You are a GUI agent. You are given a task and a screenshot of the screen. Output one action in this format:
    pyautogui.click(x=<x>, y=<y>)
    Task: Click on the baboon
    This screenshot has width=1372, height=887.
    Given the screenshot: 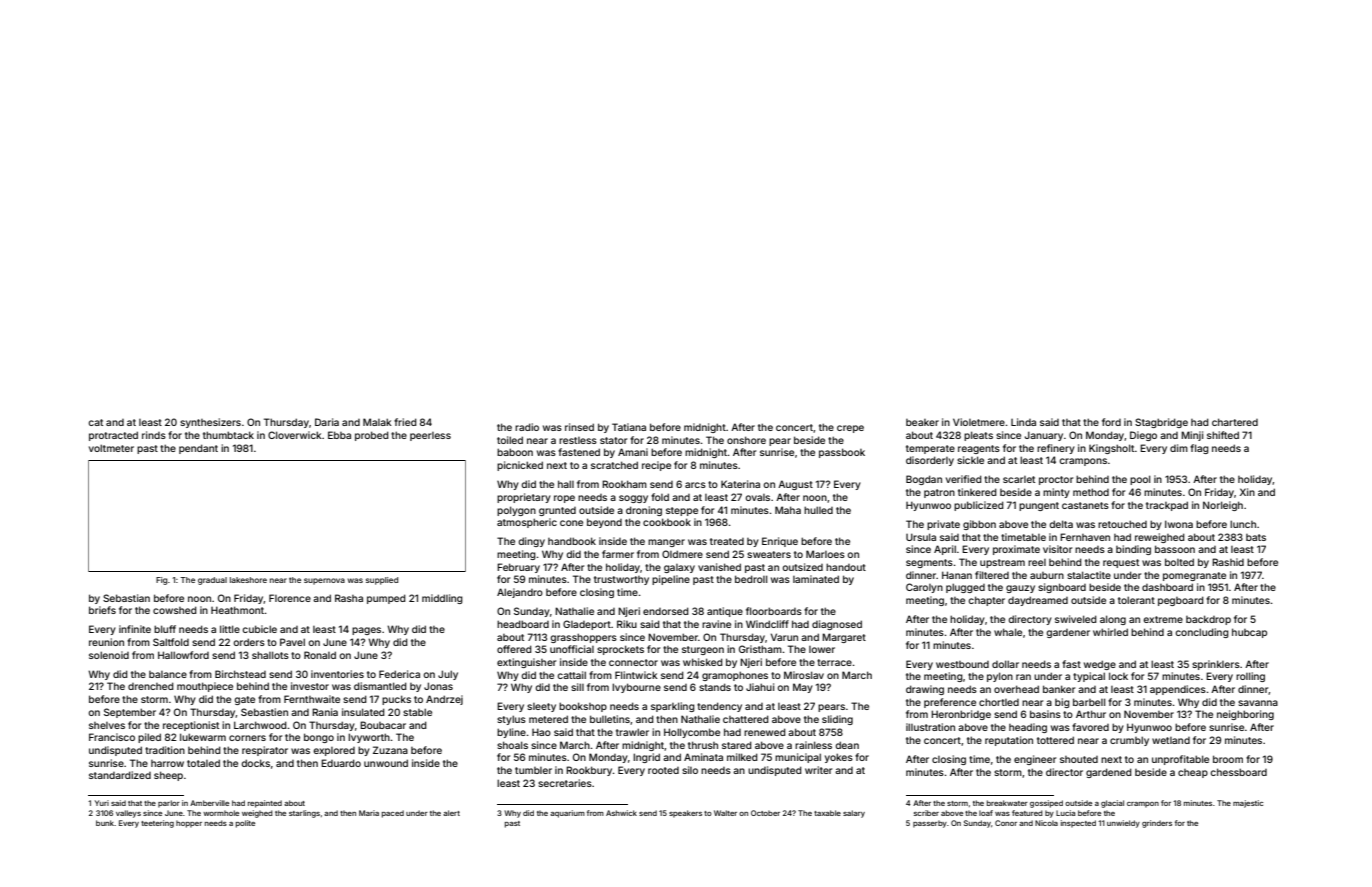 What is the action you would take?
    pyautogui.click(x=515, y=452)
